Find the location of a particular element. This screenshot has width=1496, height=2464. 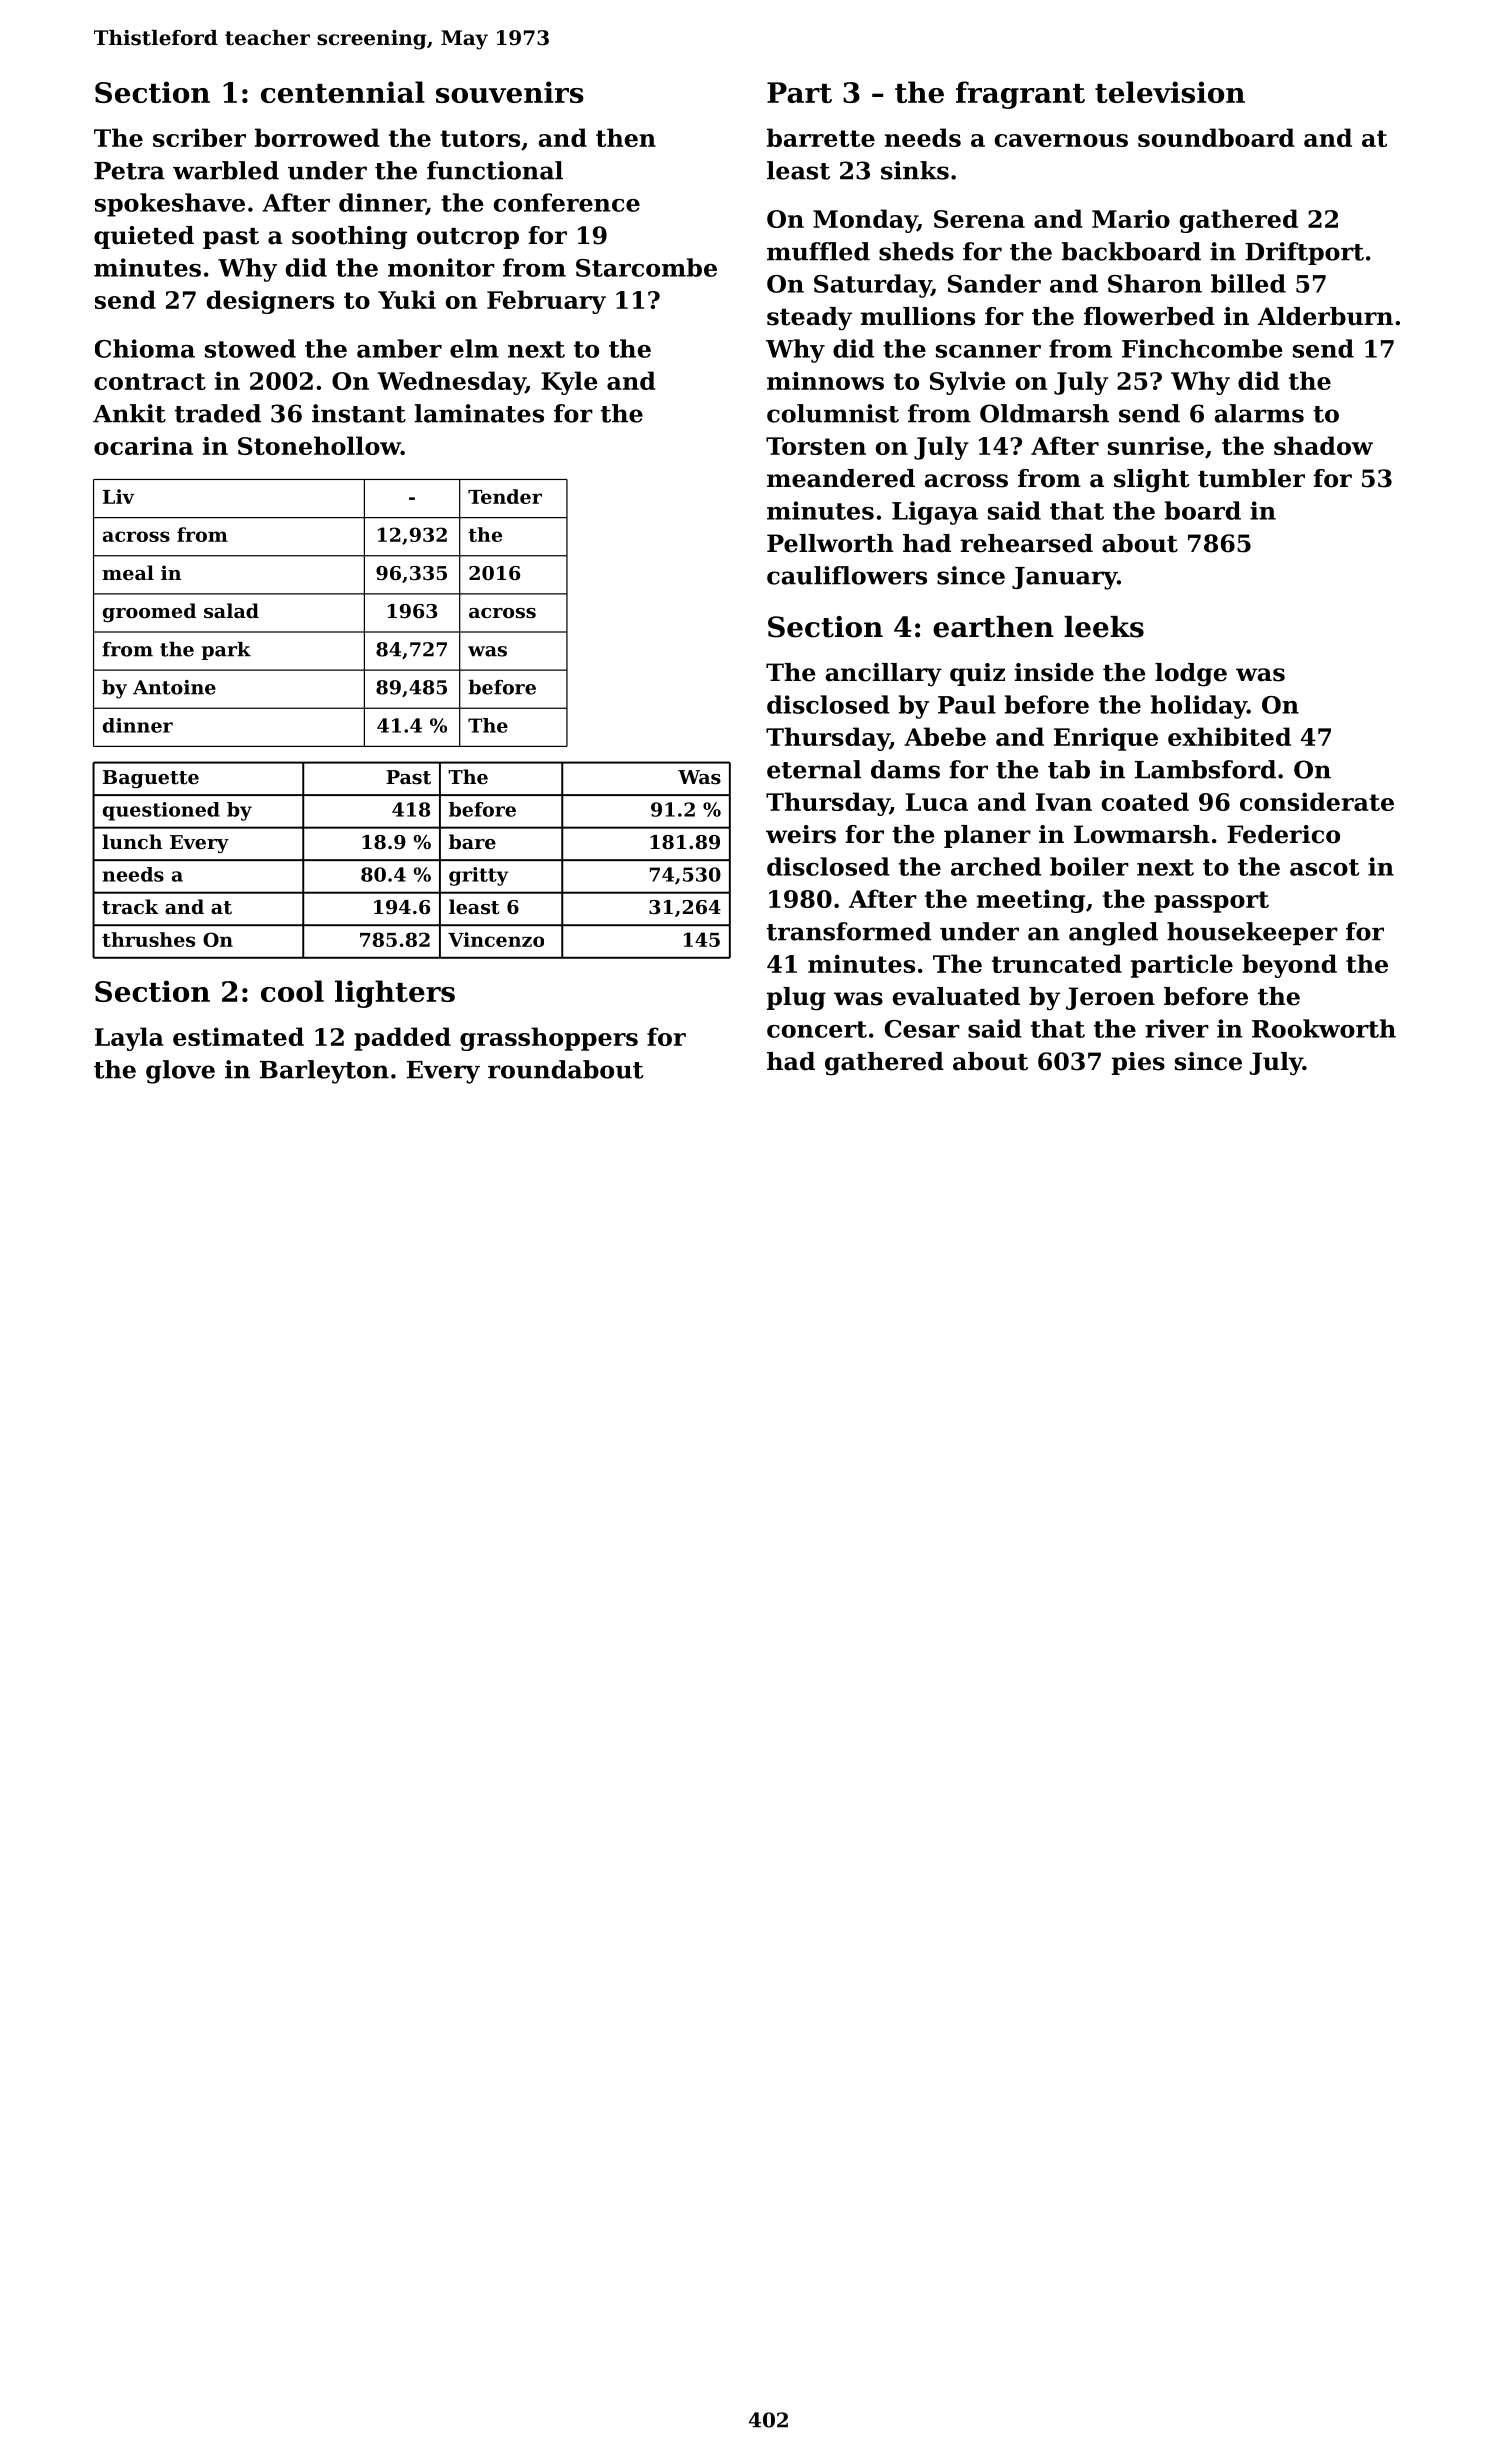

barrette is located at coordinates (821, 137).
